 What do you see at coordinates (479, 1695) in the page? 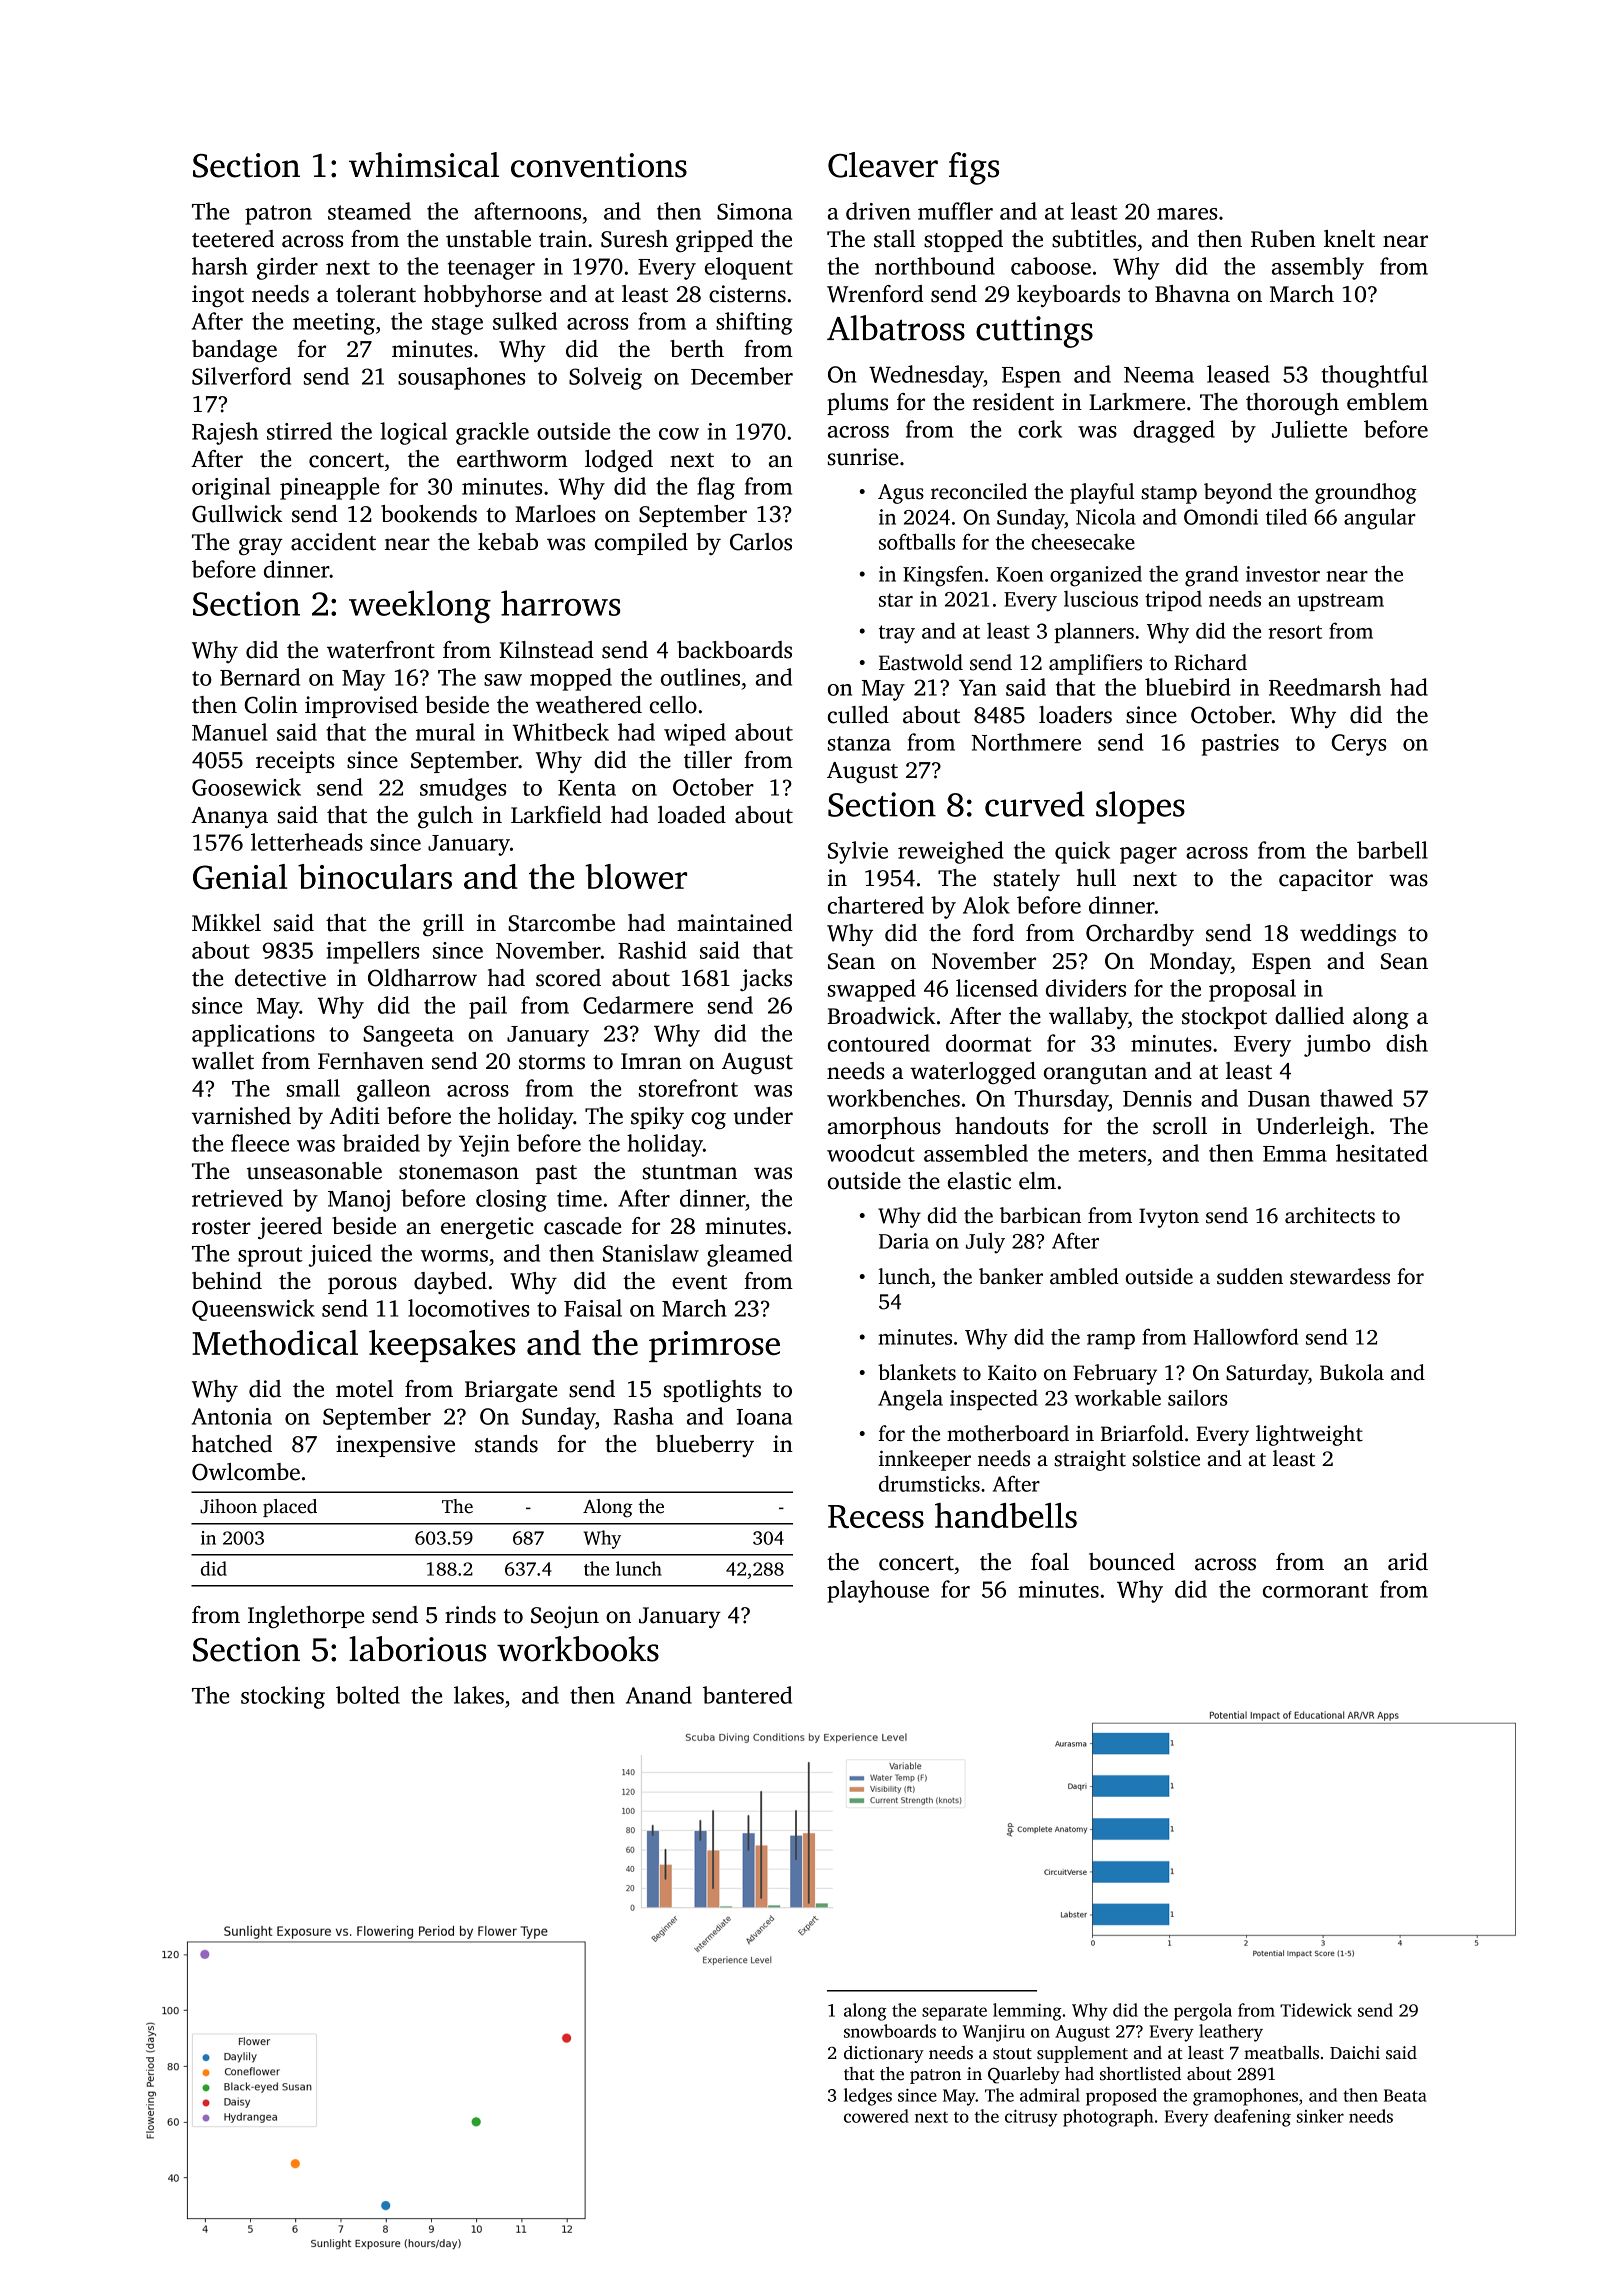
I see `lakes` at bounding box center [479, 1695].
